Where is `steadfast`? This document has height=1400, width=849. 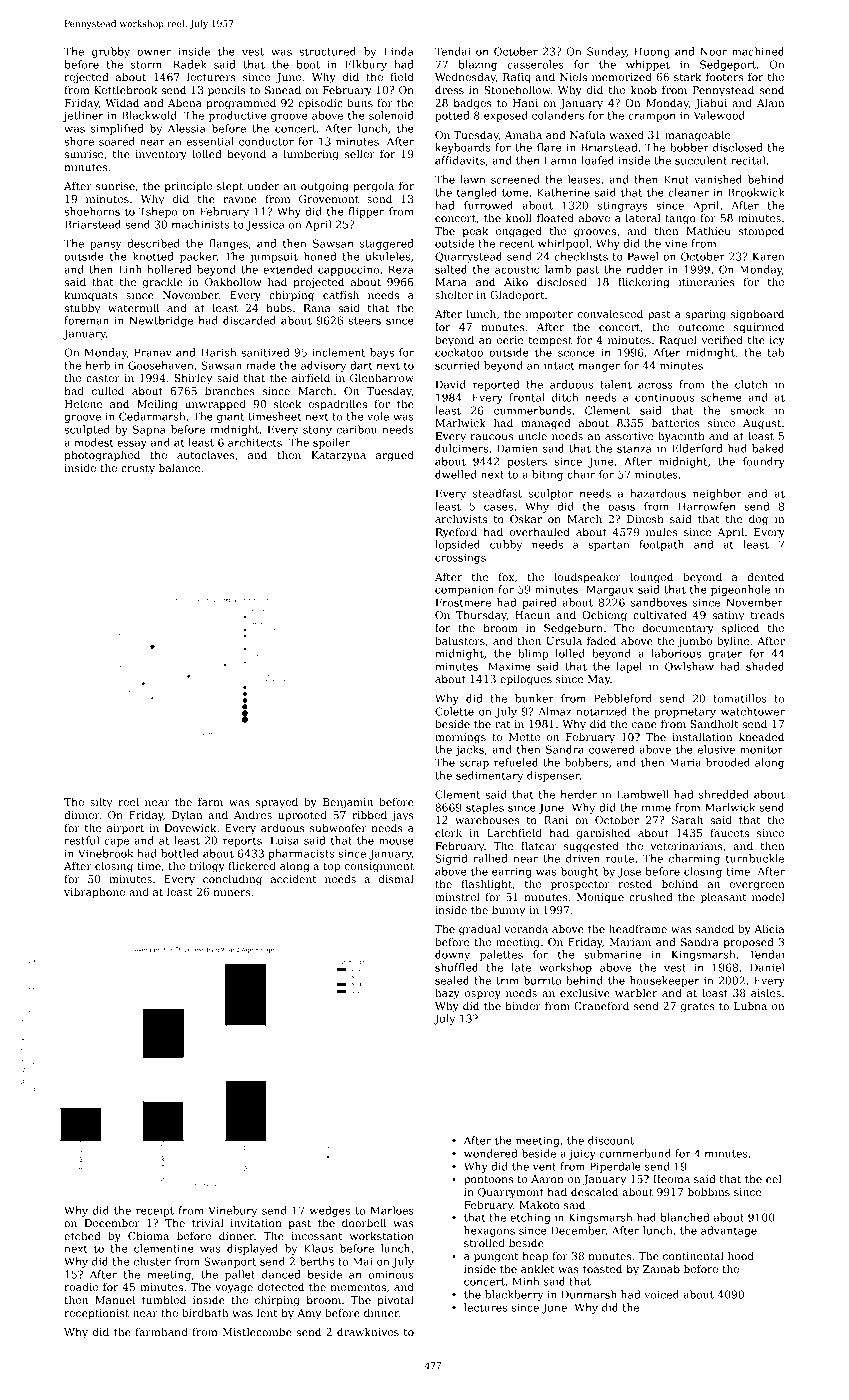 steadfast is located at coordinates (497, 493).
